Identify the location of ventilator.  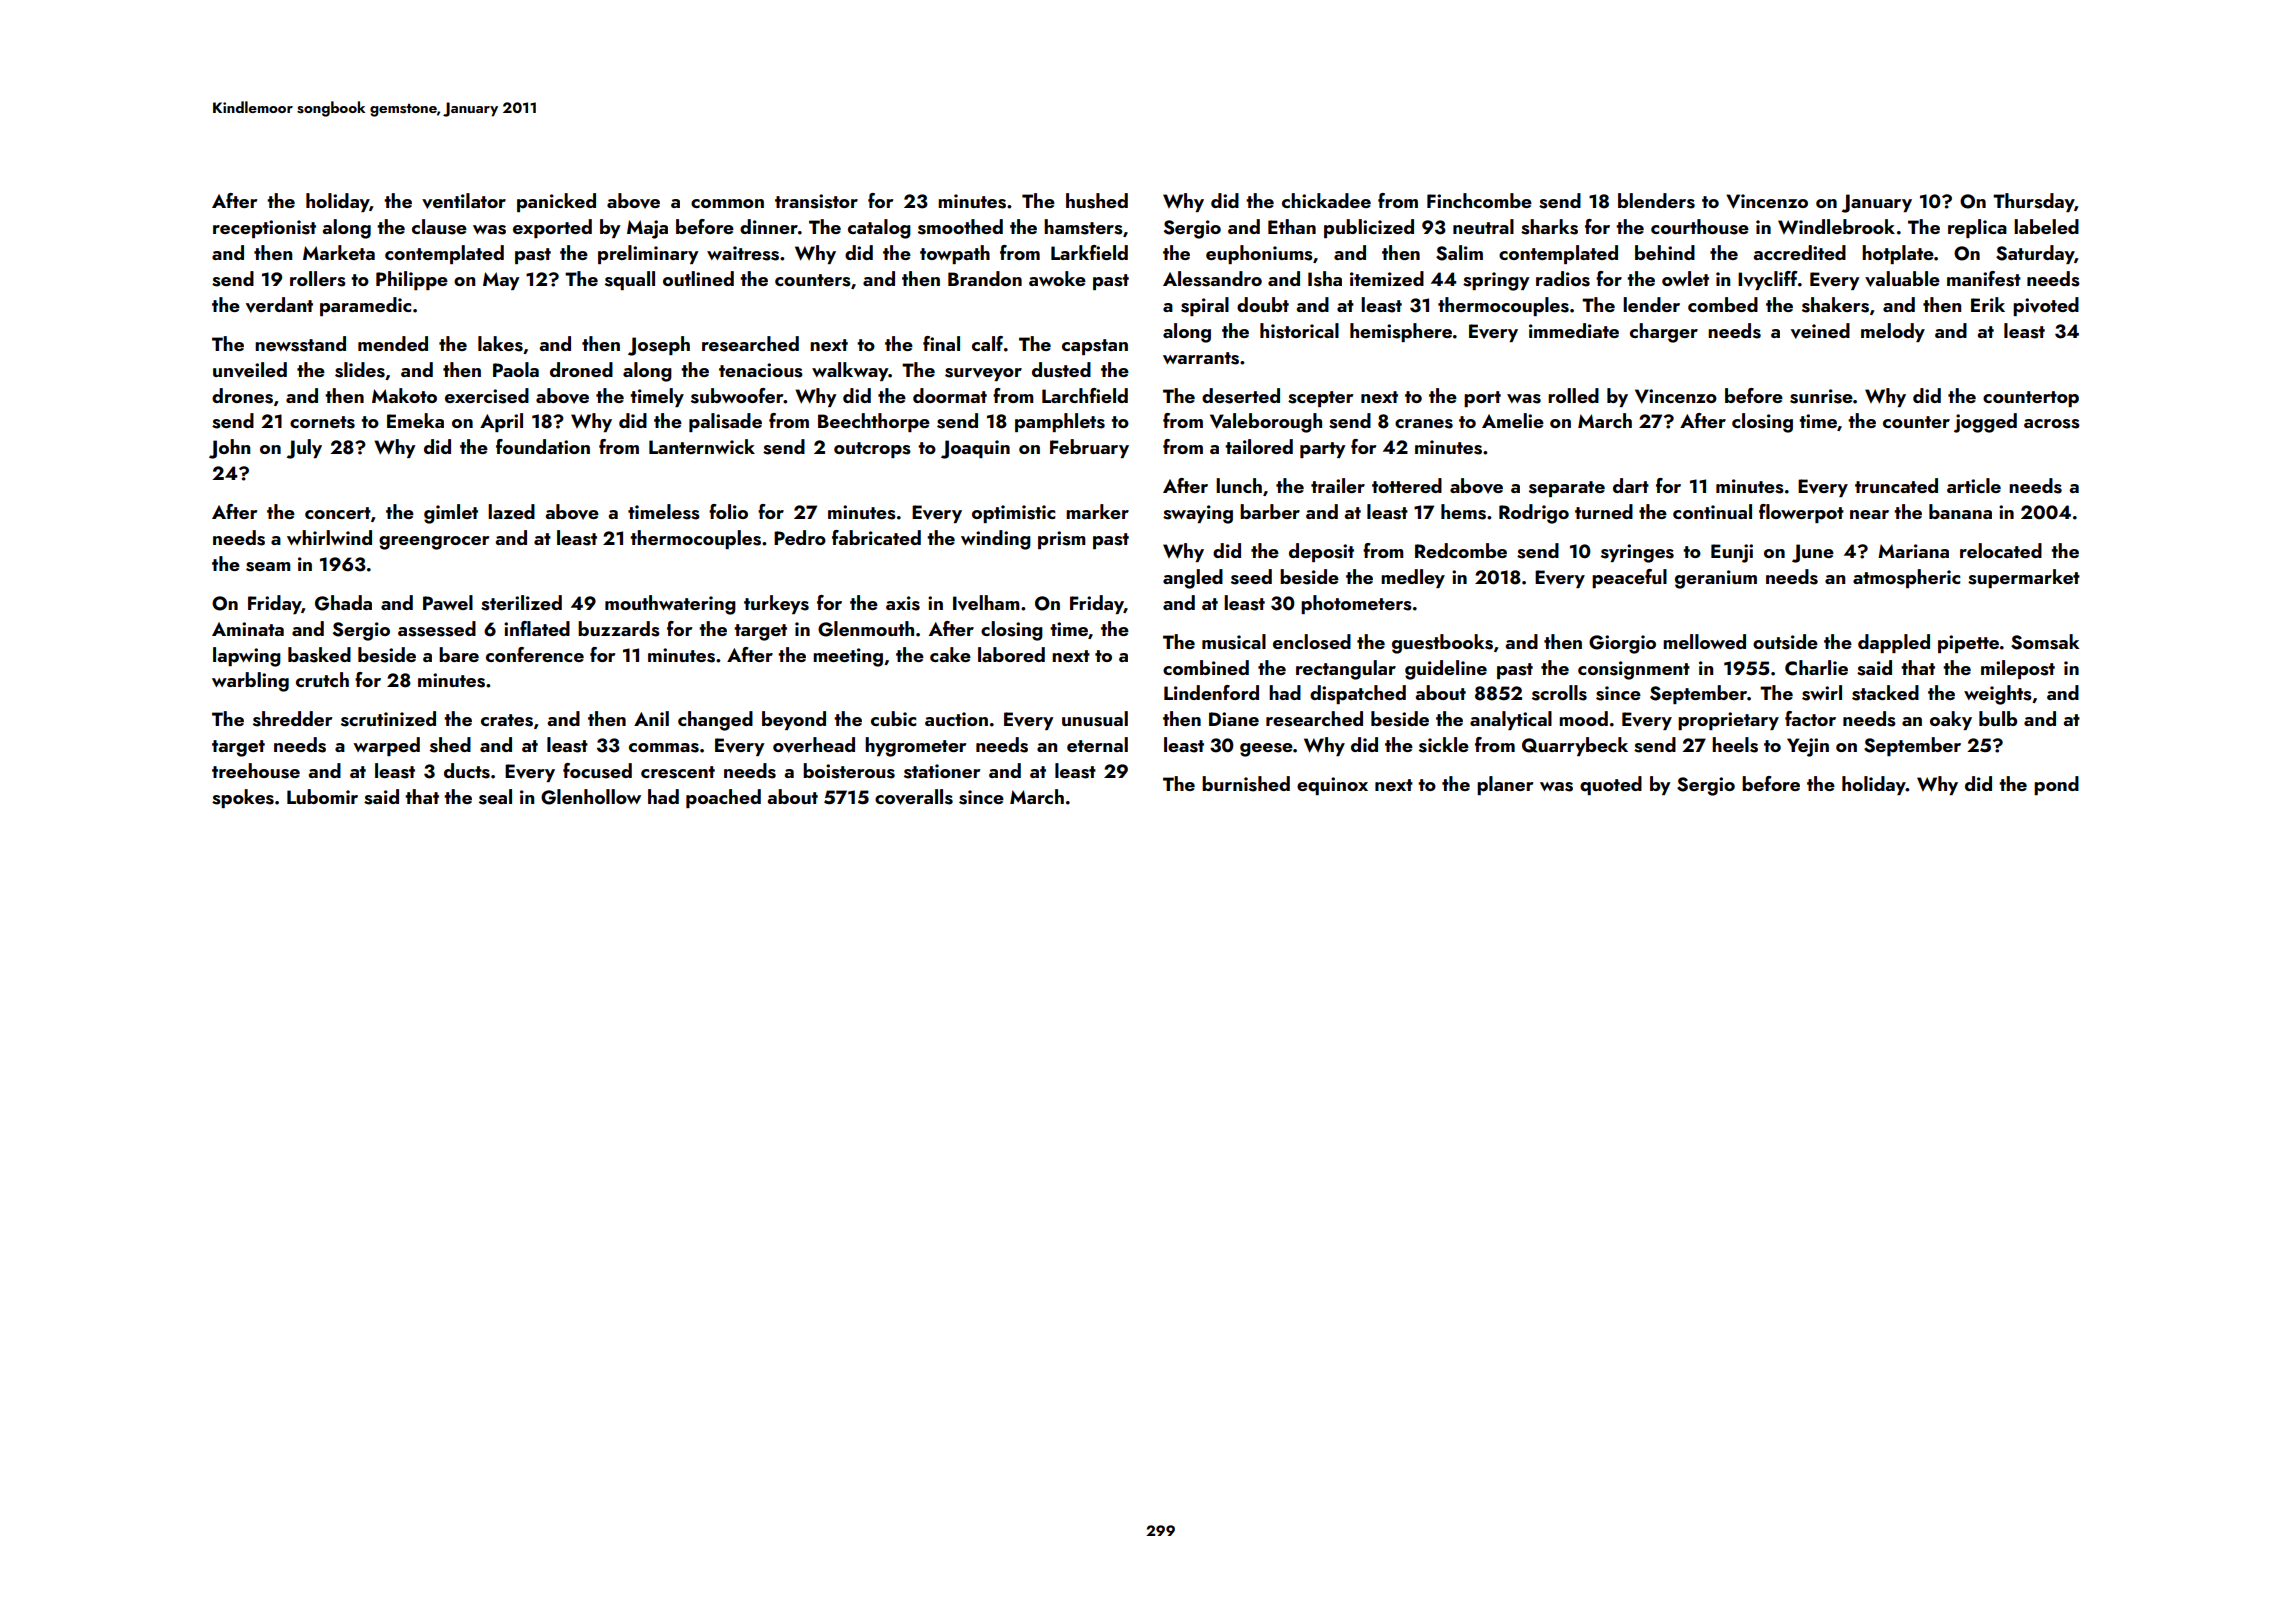
(464, 201).
